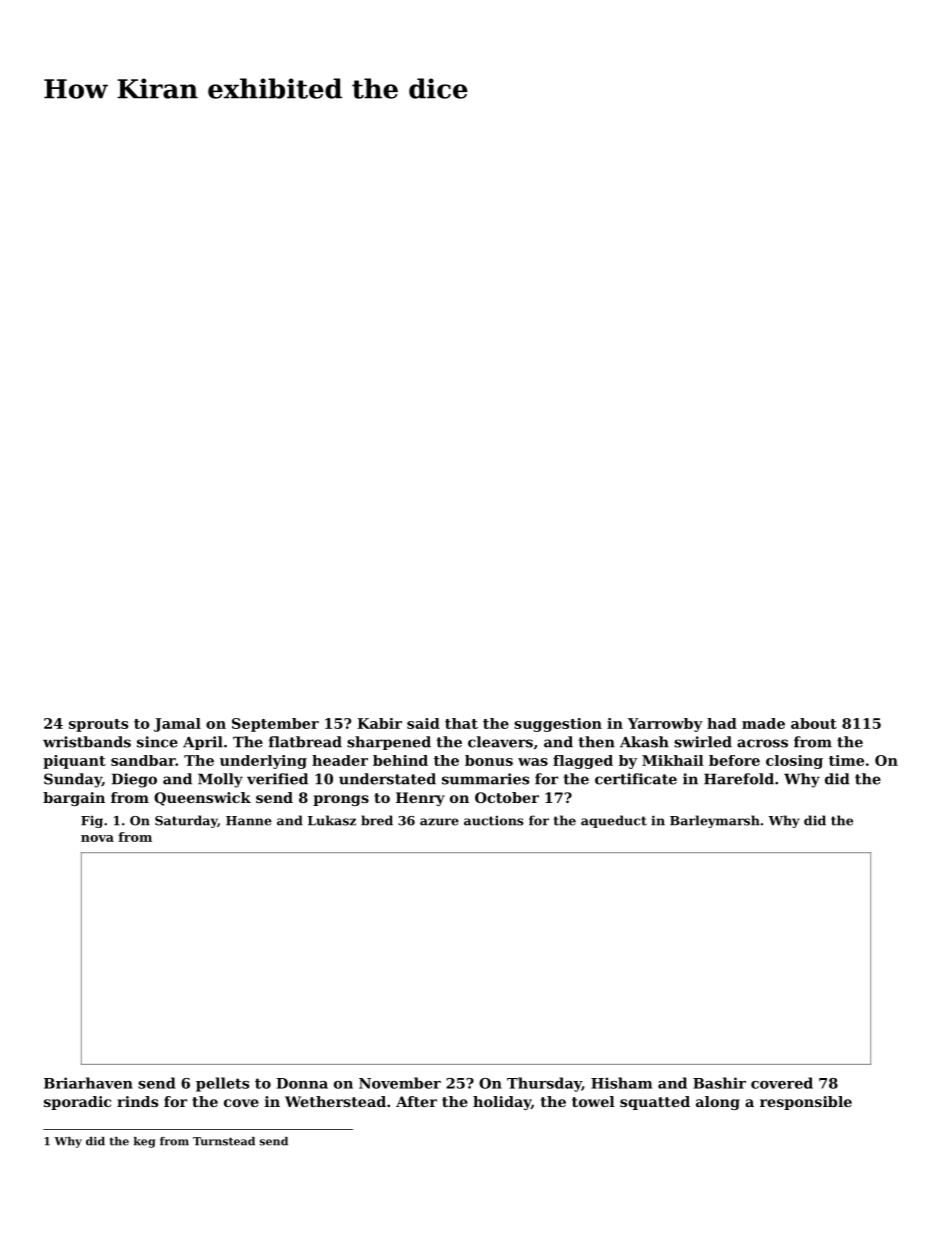  Describe the element at coordinates (380, 723) in the screenshot. I see `Kabir` at that location.
